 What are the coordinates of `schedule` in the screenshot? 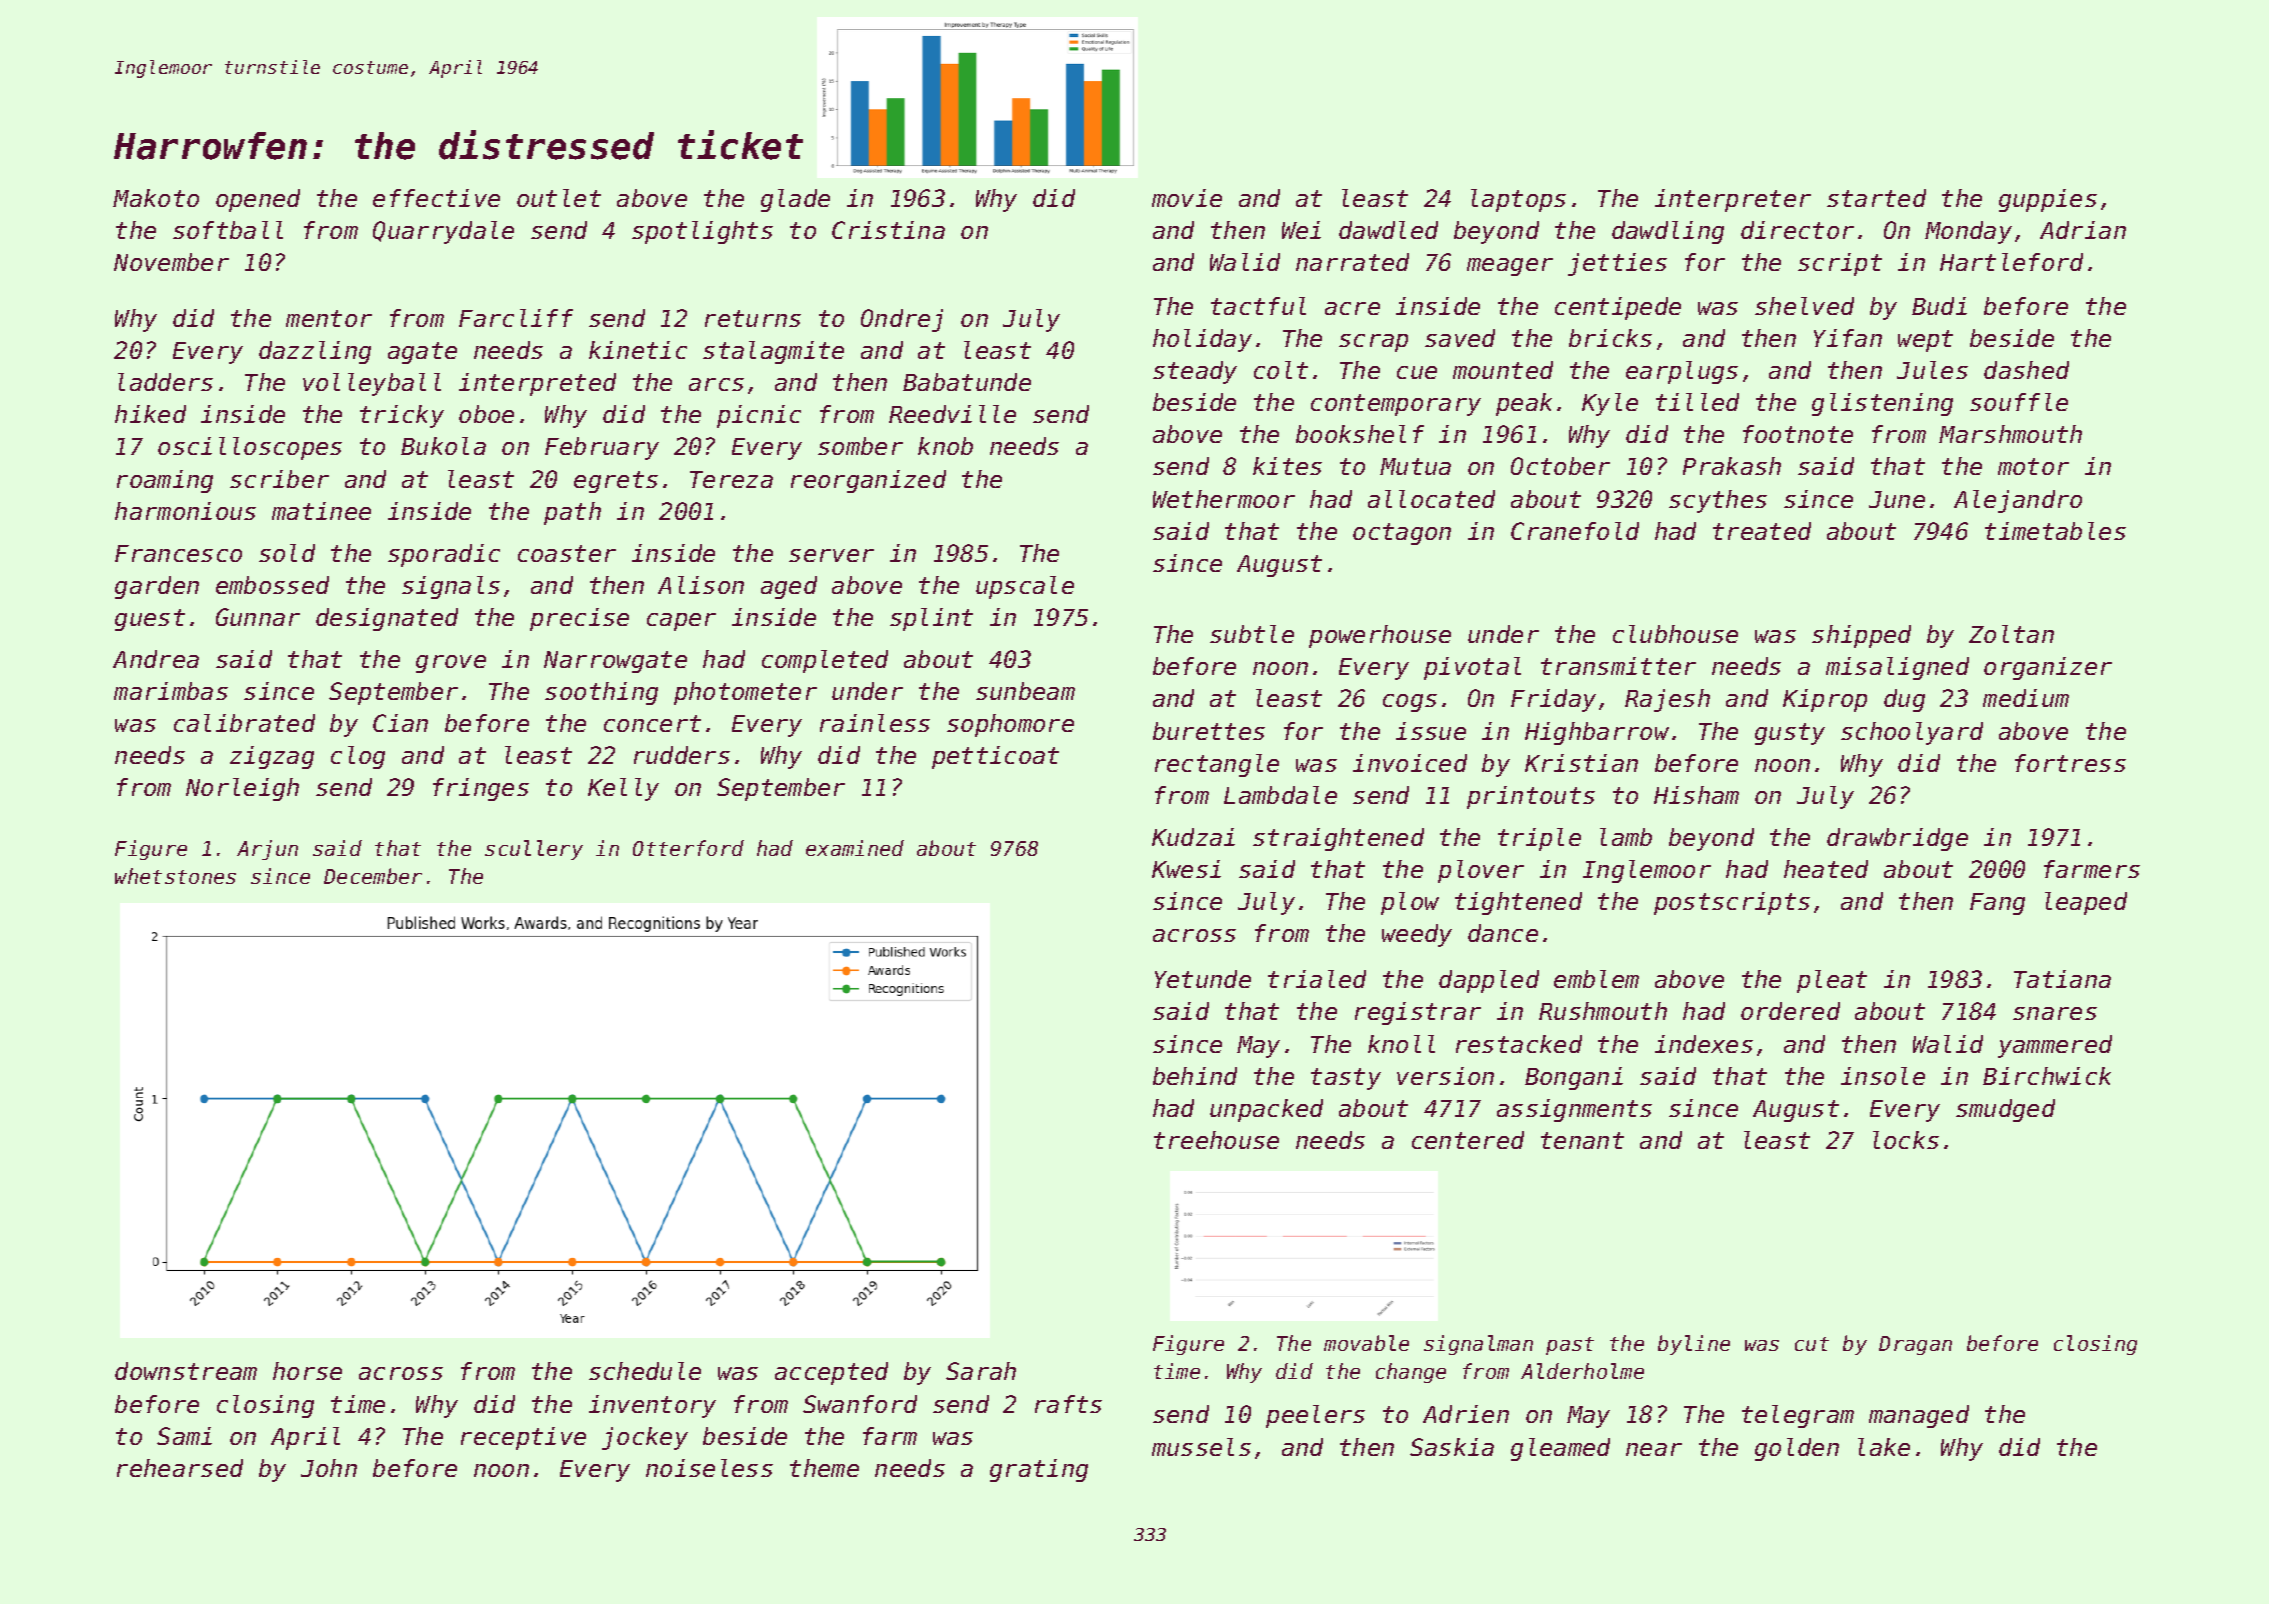 It's located at (645, 1371).
